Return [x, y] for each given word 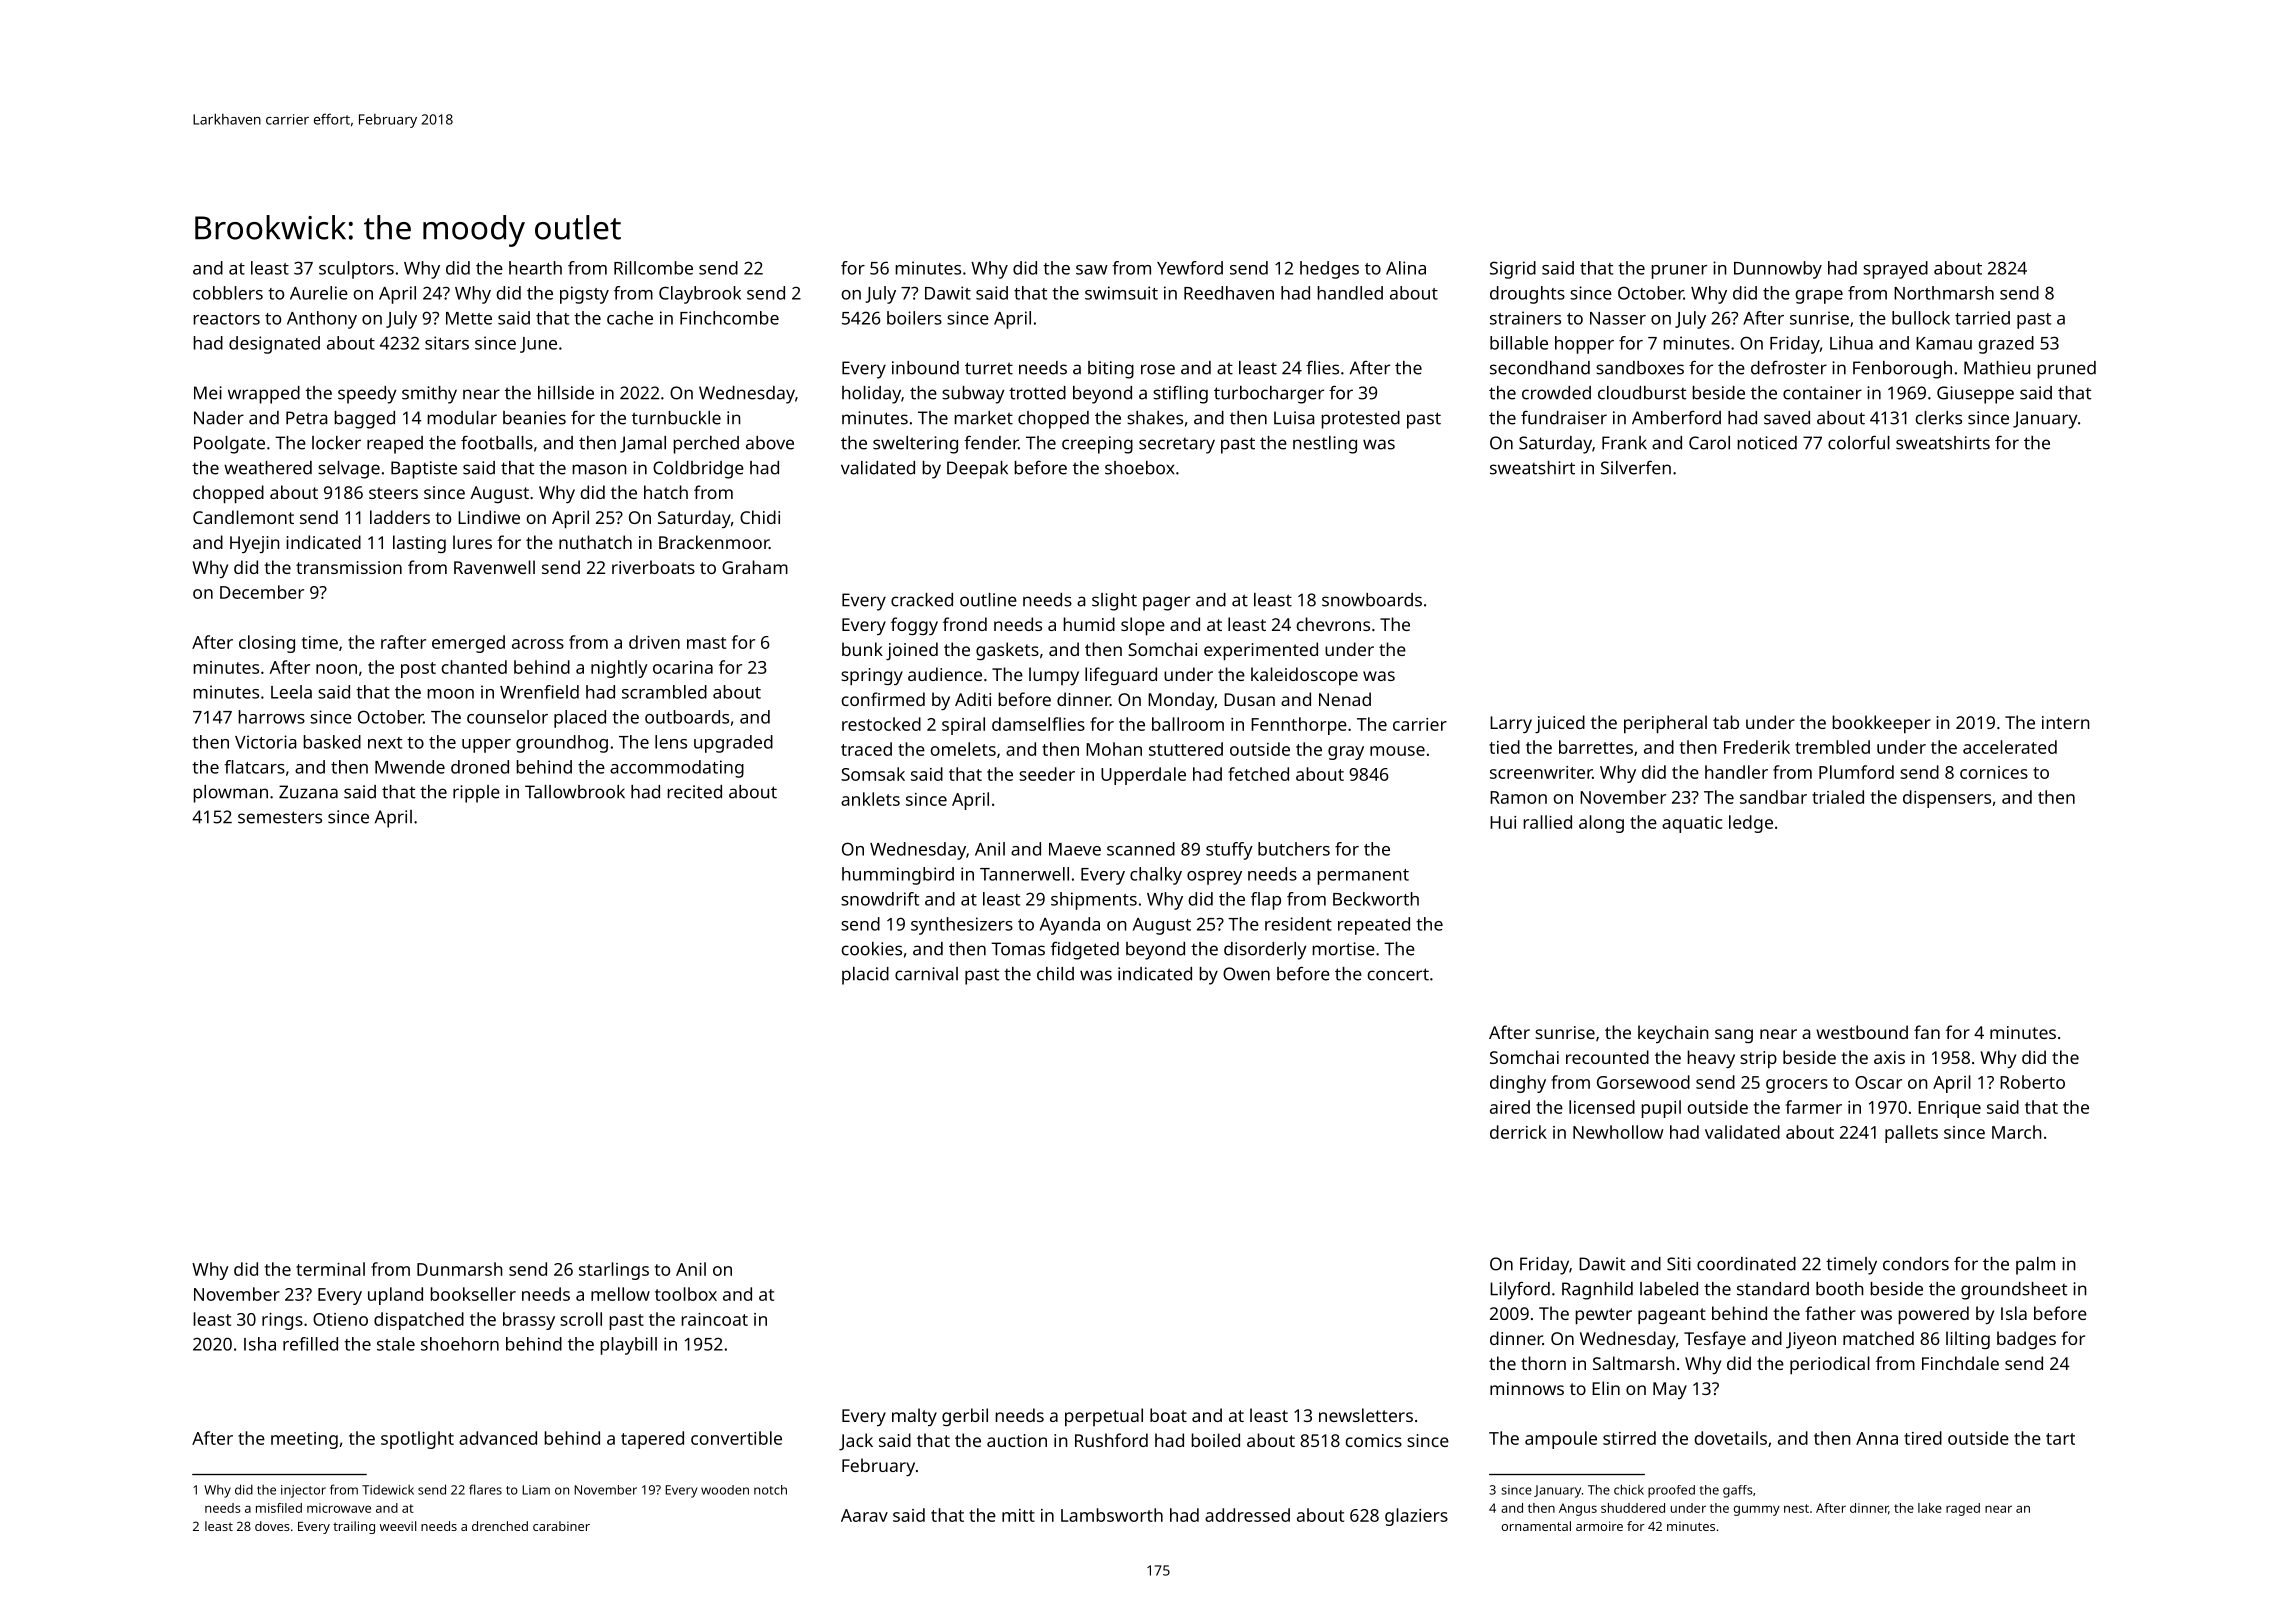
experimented [1261, 651]
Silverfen [1636, 468]
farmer [1814, 1107]
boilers [914, 318]
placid [865, 976]
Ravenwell [494, 567]
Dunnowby [1778, 270]
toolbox [686, 1294]
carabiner [561, 1526]
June [538, 345]
